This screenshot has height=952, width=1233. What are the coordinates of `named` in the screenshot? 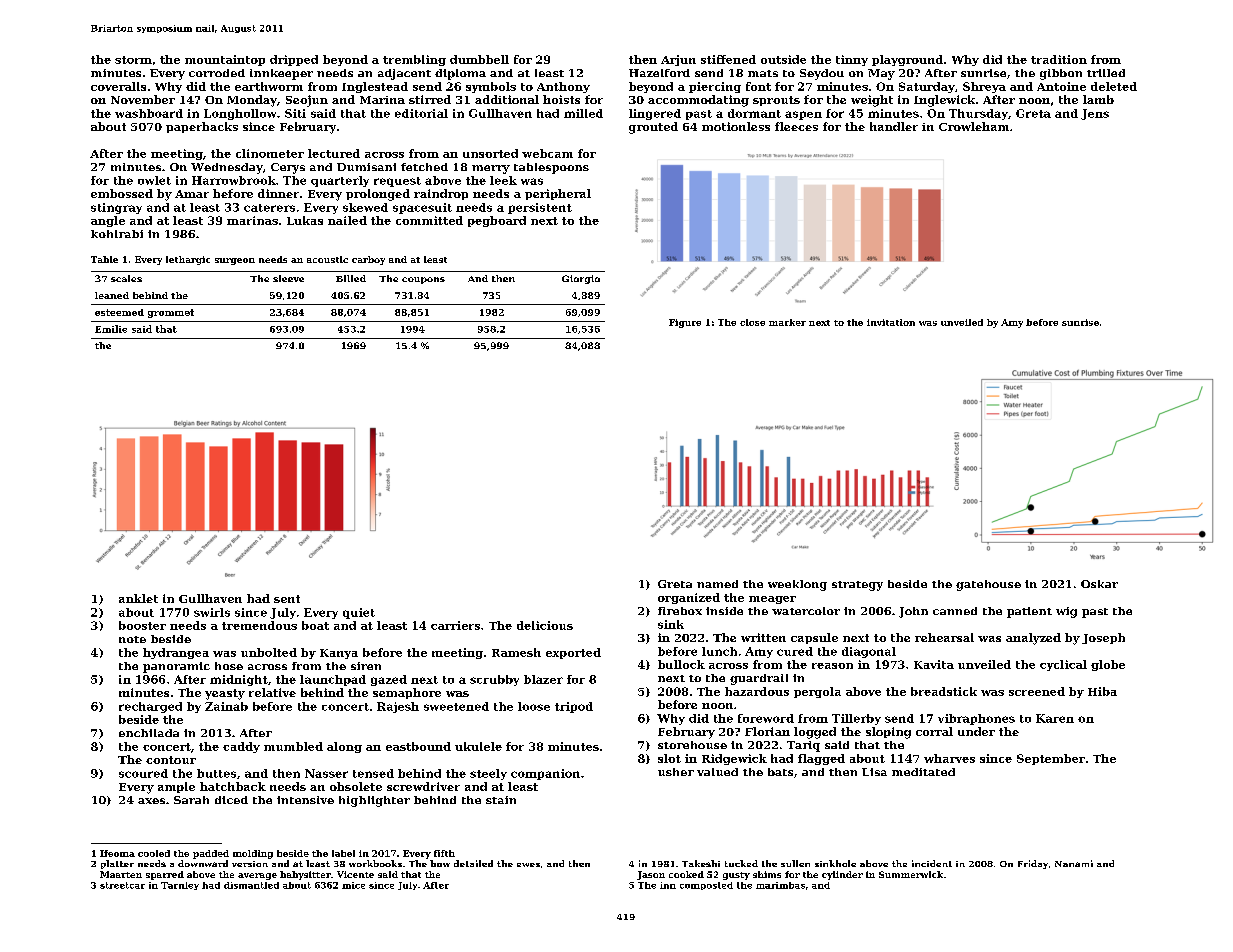 It's located at (717, 584).
